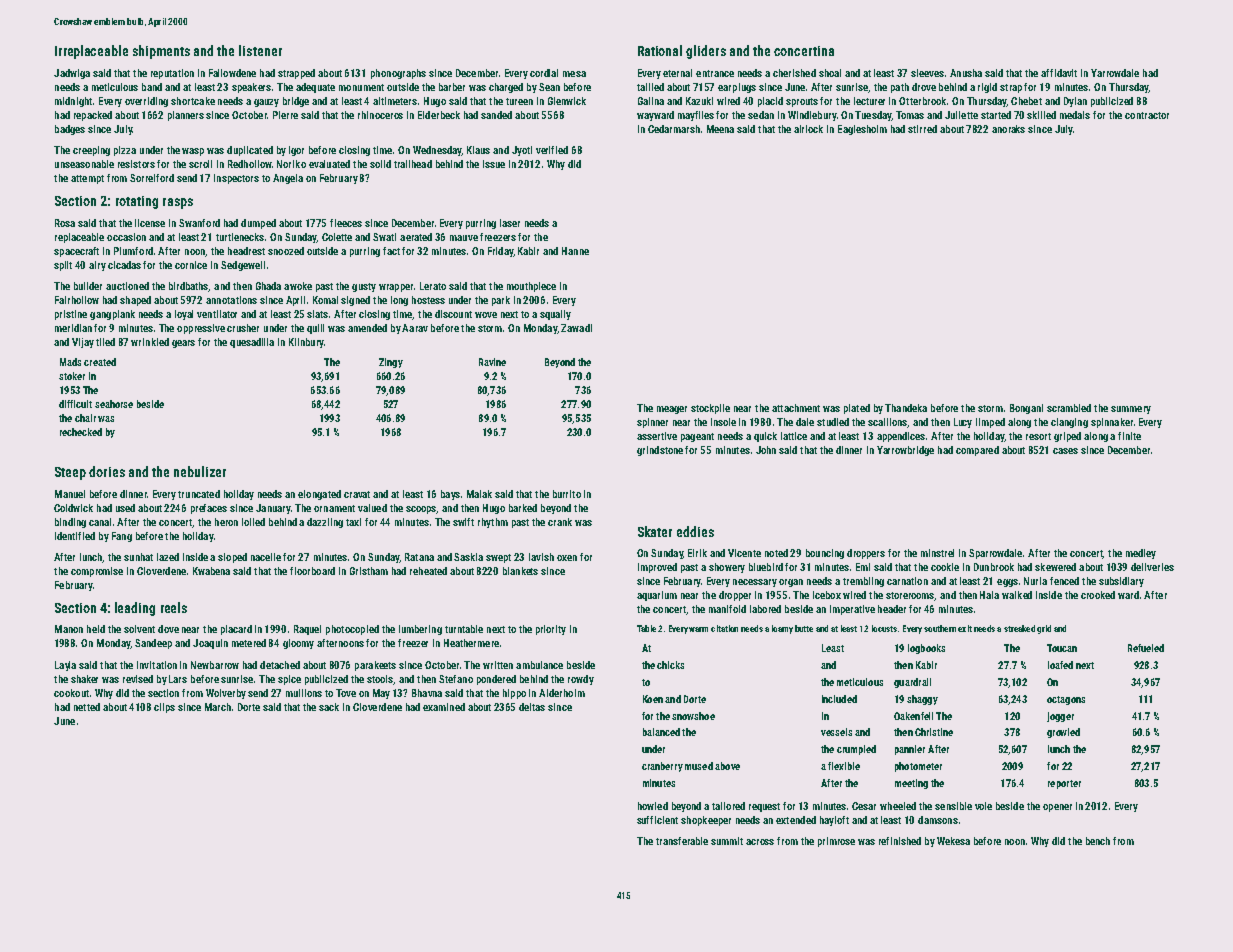 Image resolution: width=1233 pixels, height=952 pixels. I want to click on John, so click(766, 450).
